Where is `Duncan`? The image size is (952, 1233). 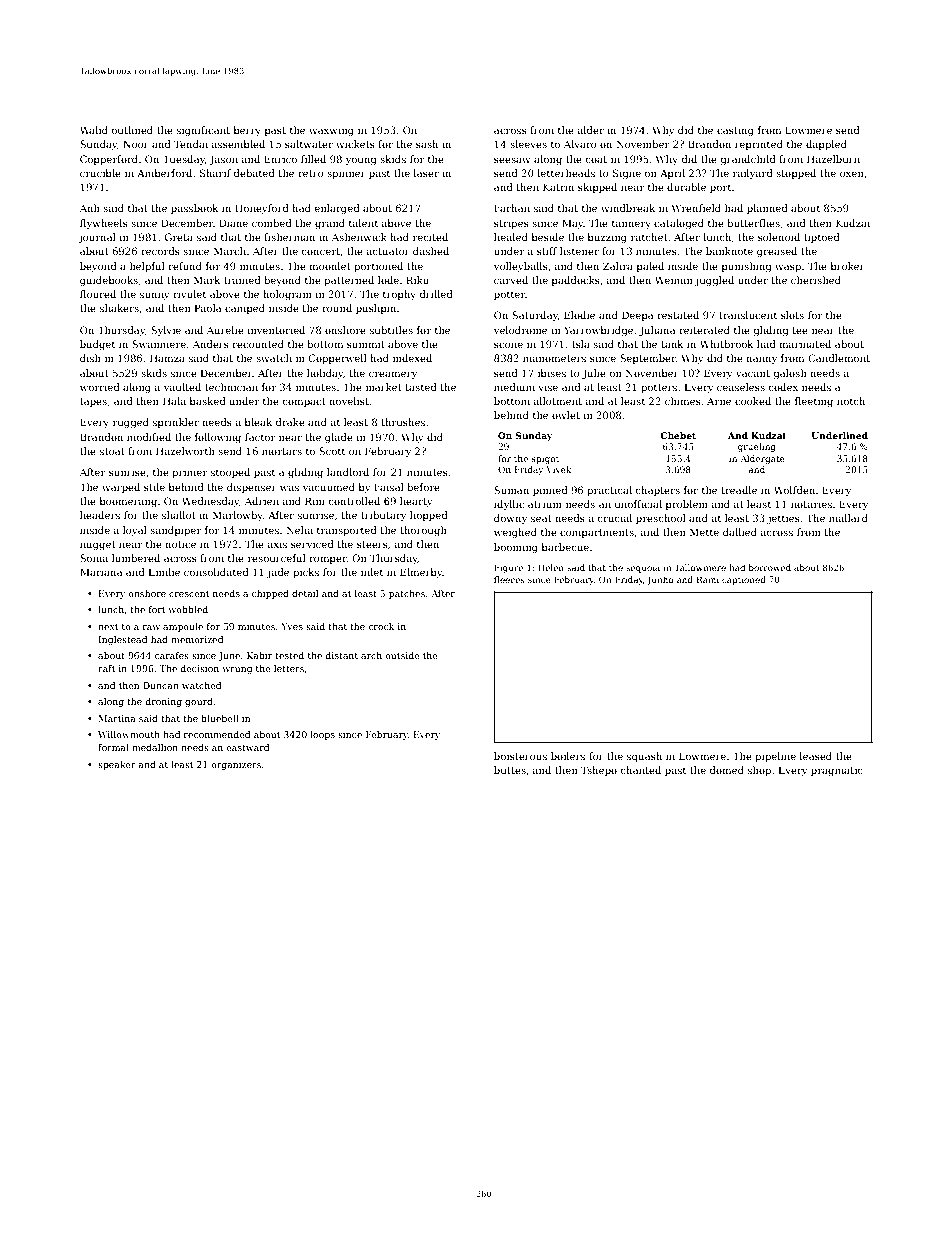 Duncan is located at coordinates (161, 685).
